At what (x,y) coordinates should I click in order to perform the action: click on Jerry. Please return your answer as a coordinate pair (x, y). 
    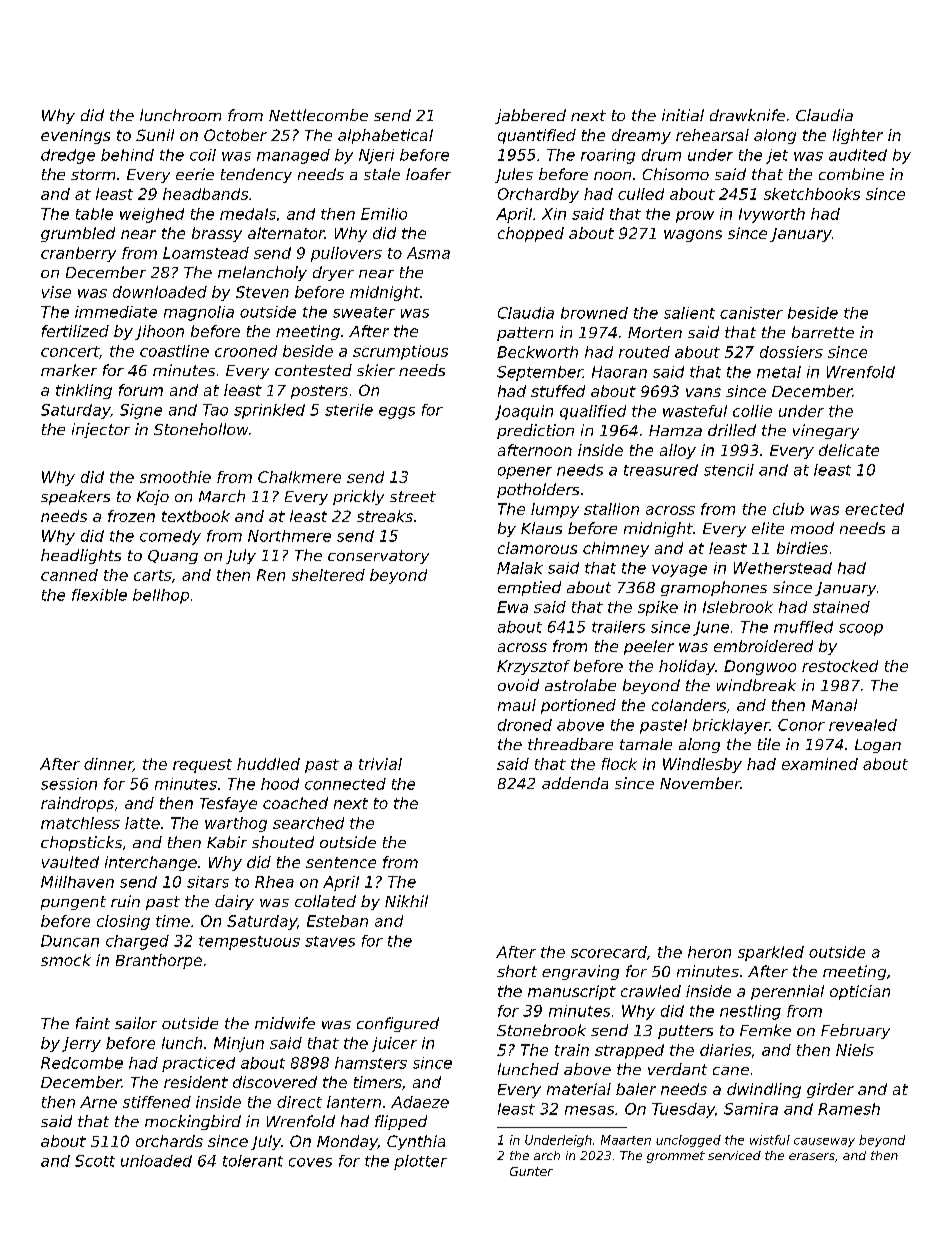
    Looking at the image, I should click on (81, 1044).
